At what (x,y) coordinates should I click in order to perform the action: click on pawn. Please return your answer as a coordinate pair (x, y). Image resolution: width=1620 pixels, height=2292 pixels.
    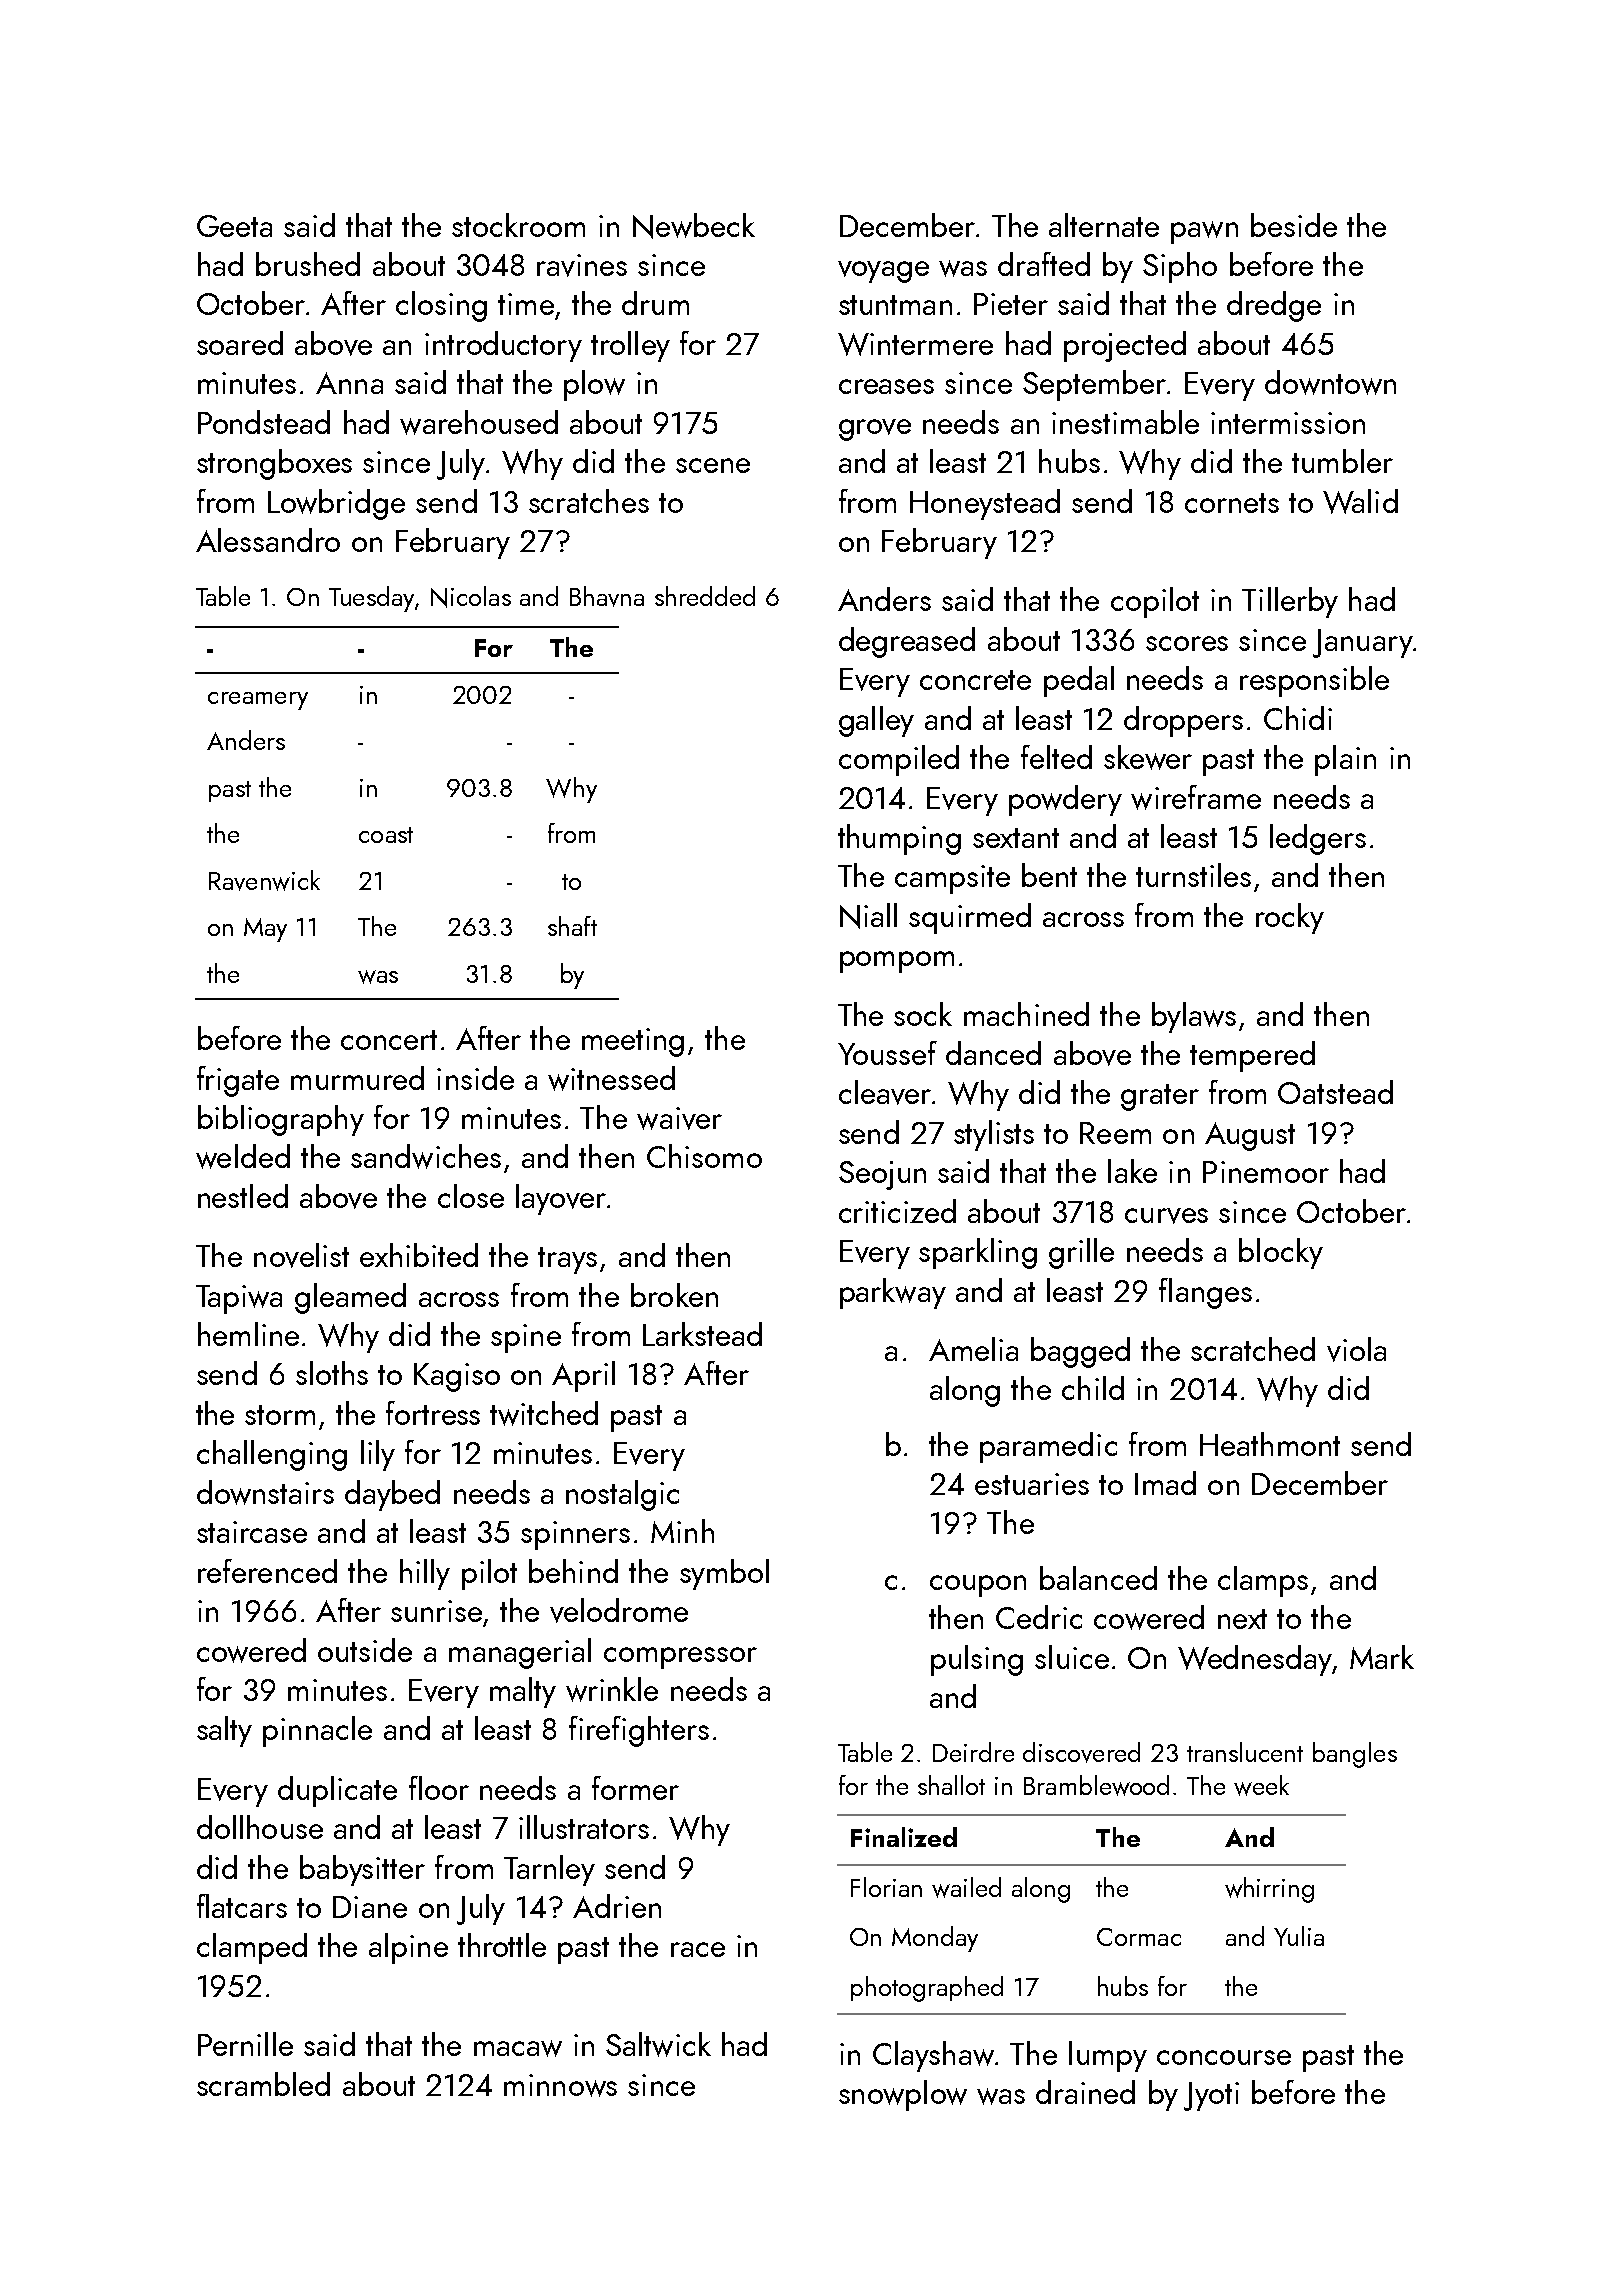
    Looking at the image, I should click on (1204, 232).
